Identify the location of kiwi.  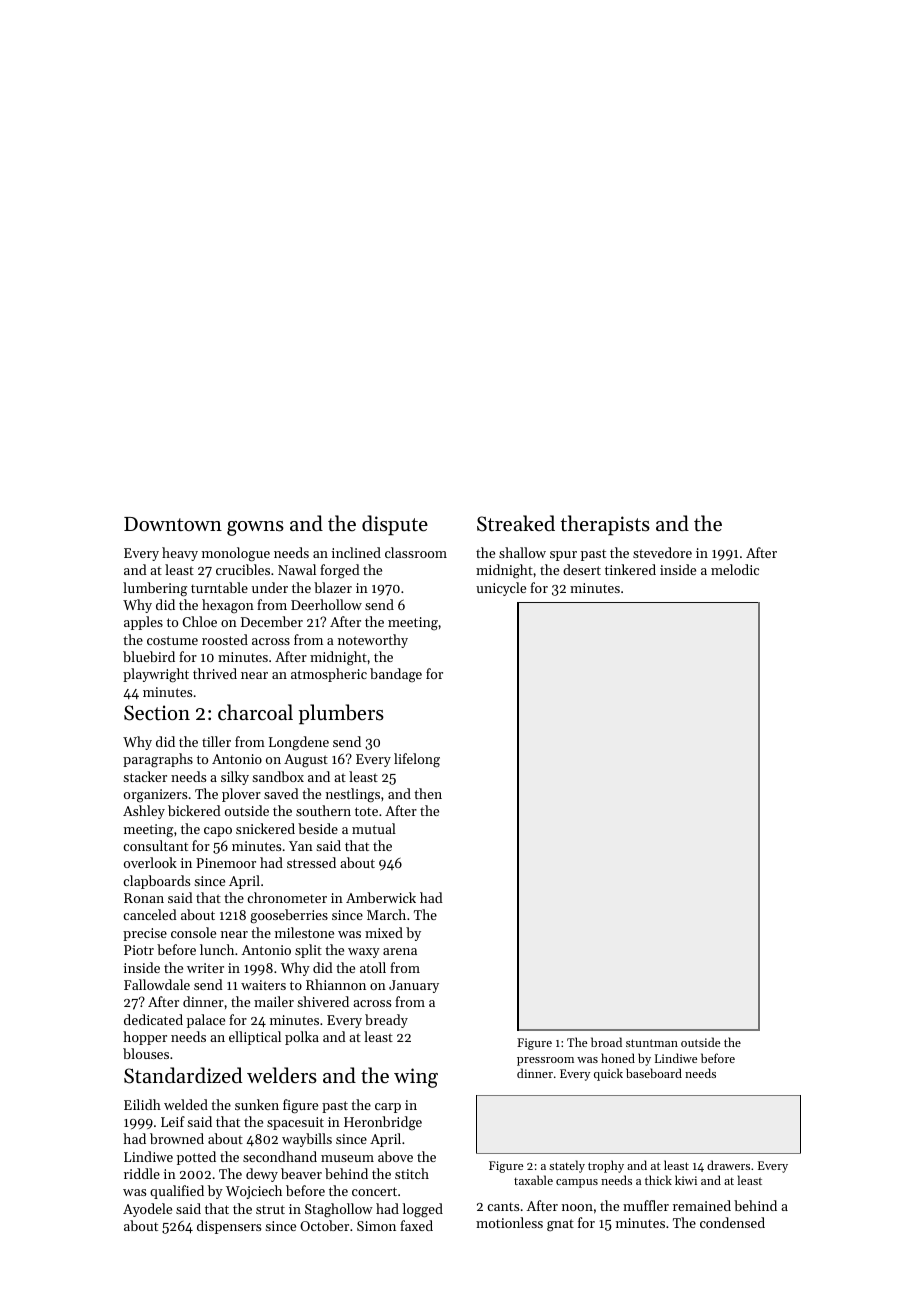
(686, 1180).
